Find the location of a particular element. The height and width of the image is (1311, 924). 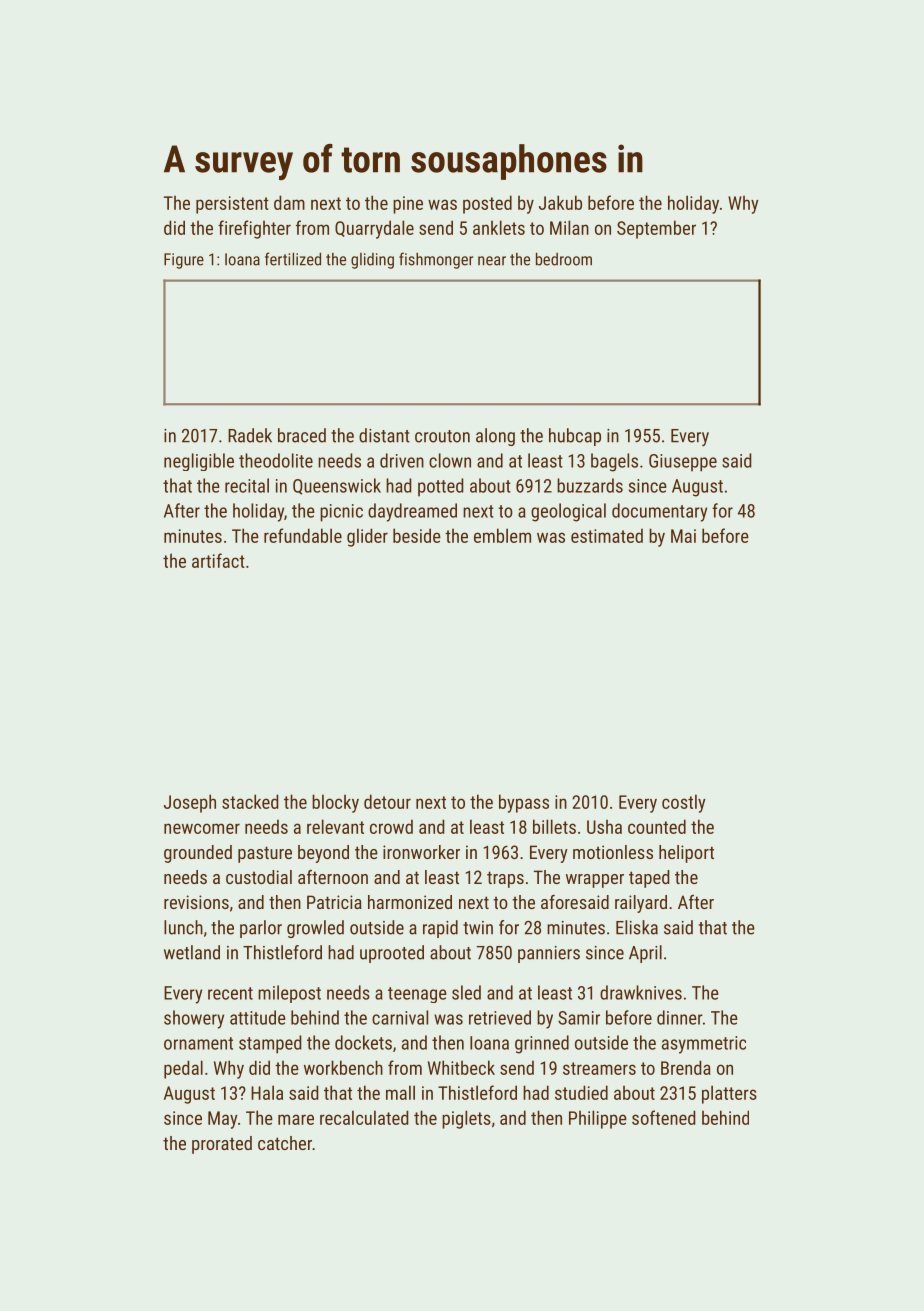

lunch is located at coordinates (183, 927).
